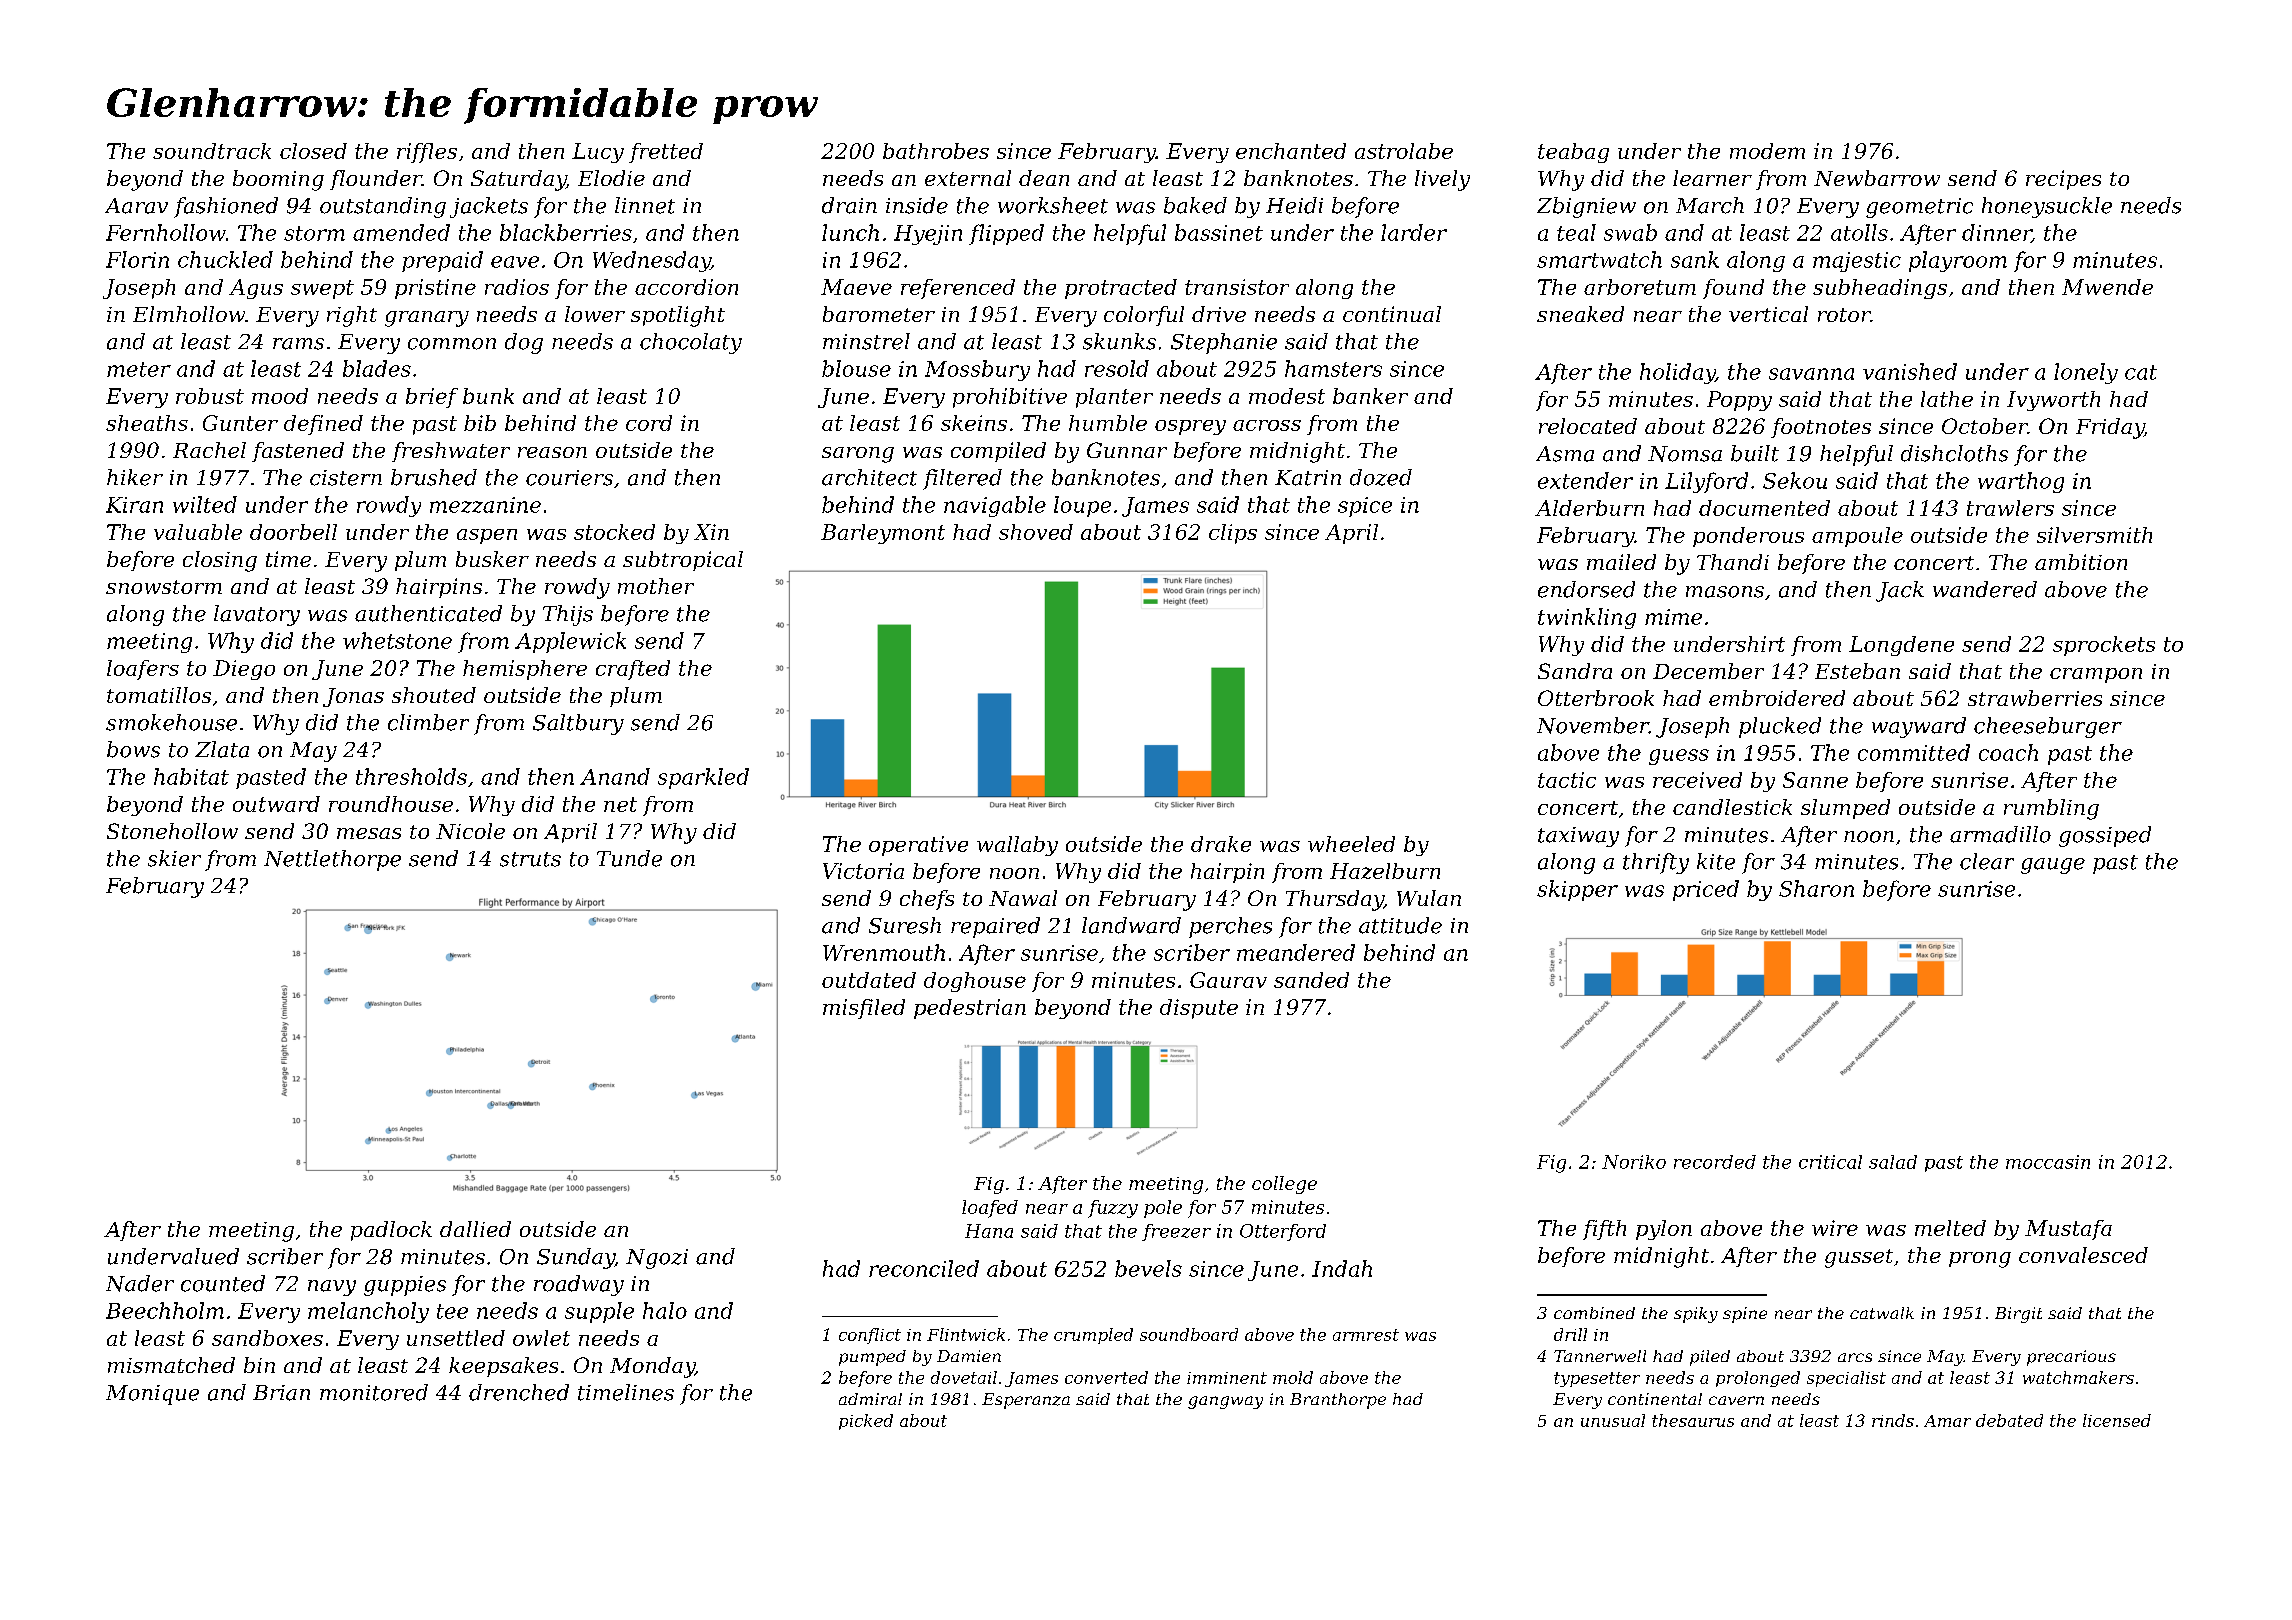  Describe the element at coordinates (1859, 1258) in the screenshot. I see `gusset` at that location.
